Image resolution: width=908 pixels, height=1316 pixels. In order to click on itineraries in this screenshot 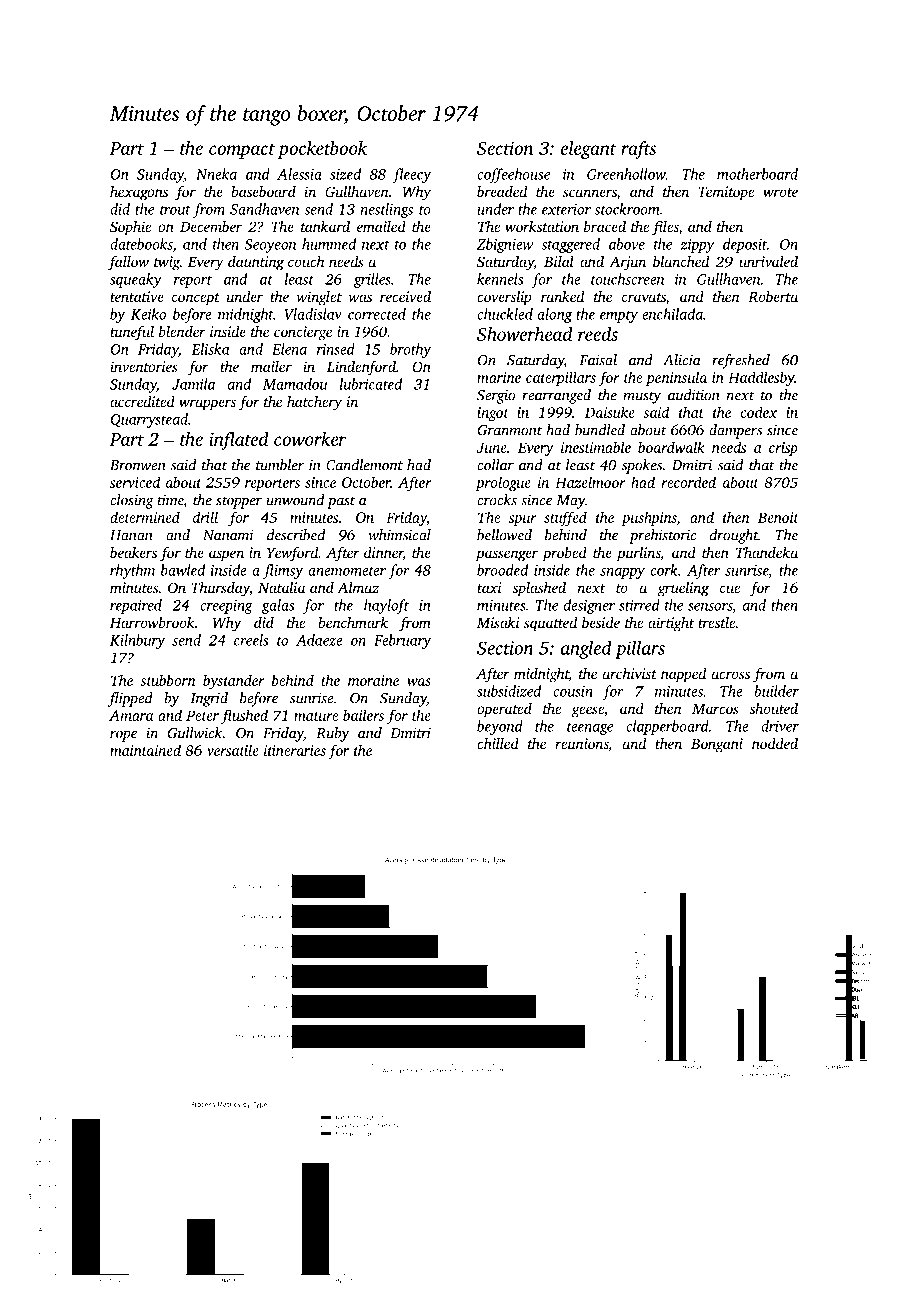, I will do `click(295, 750)`.
